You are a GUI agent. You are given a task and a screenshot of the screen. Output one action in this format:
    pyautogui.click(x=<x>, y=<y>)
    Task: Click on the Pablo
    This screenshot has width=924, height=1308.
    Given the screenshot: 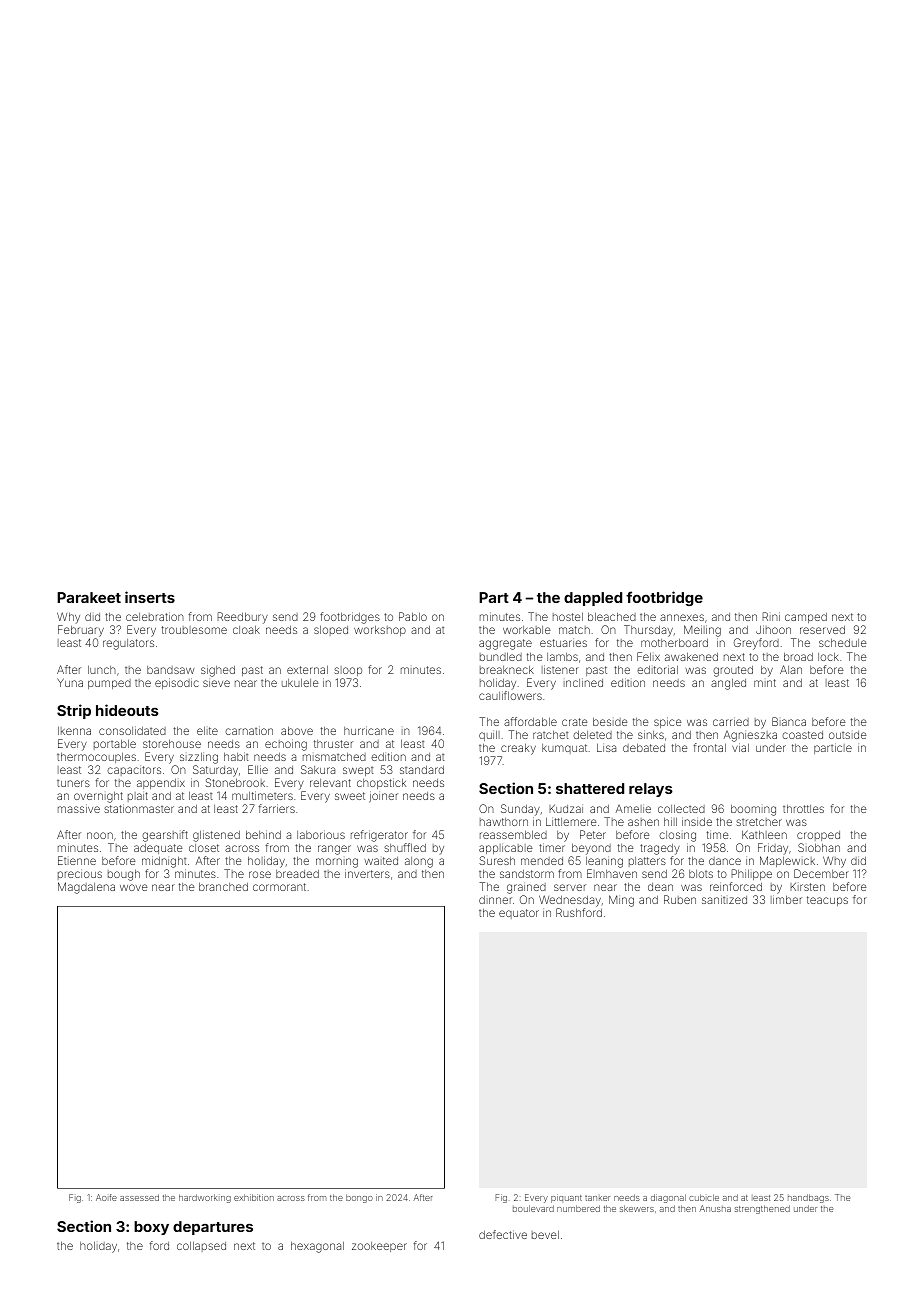 What is the action you would take?
    pyautogui.click(x=413, y=616)
